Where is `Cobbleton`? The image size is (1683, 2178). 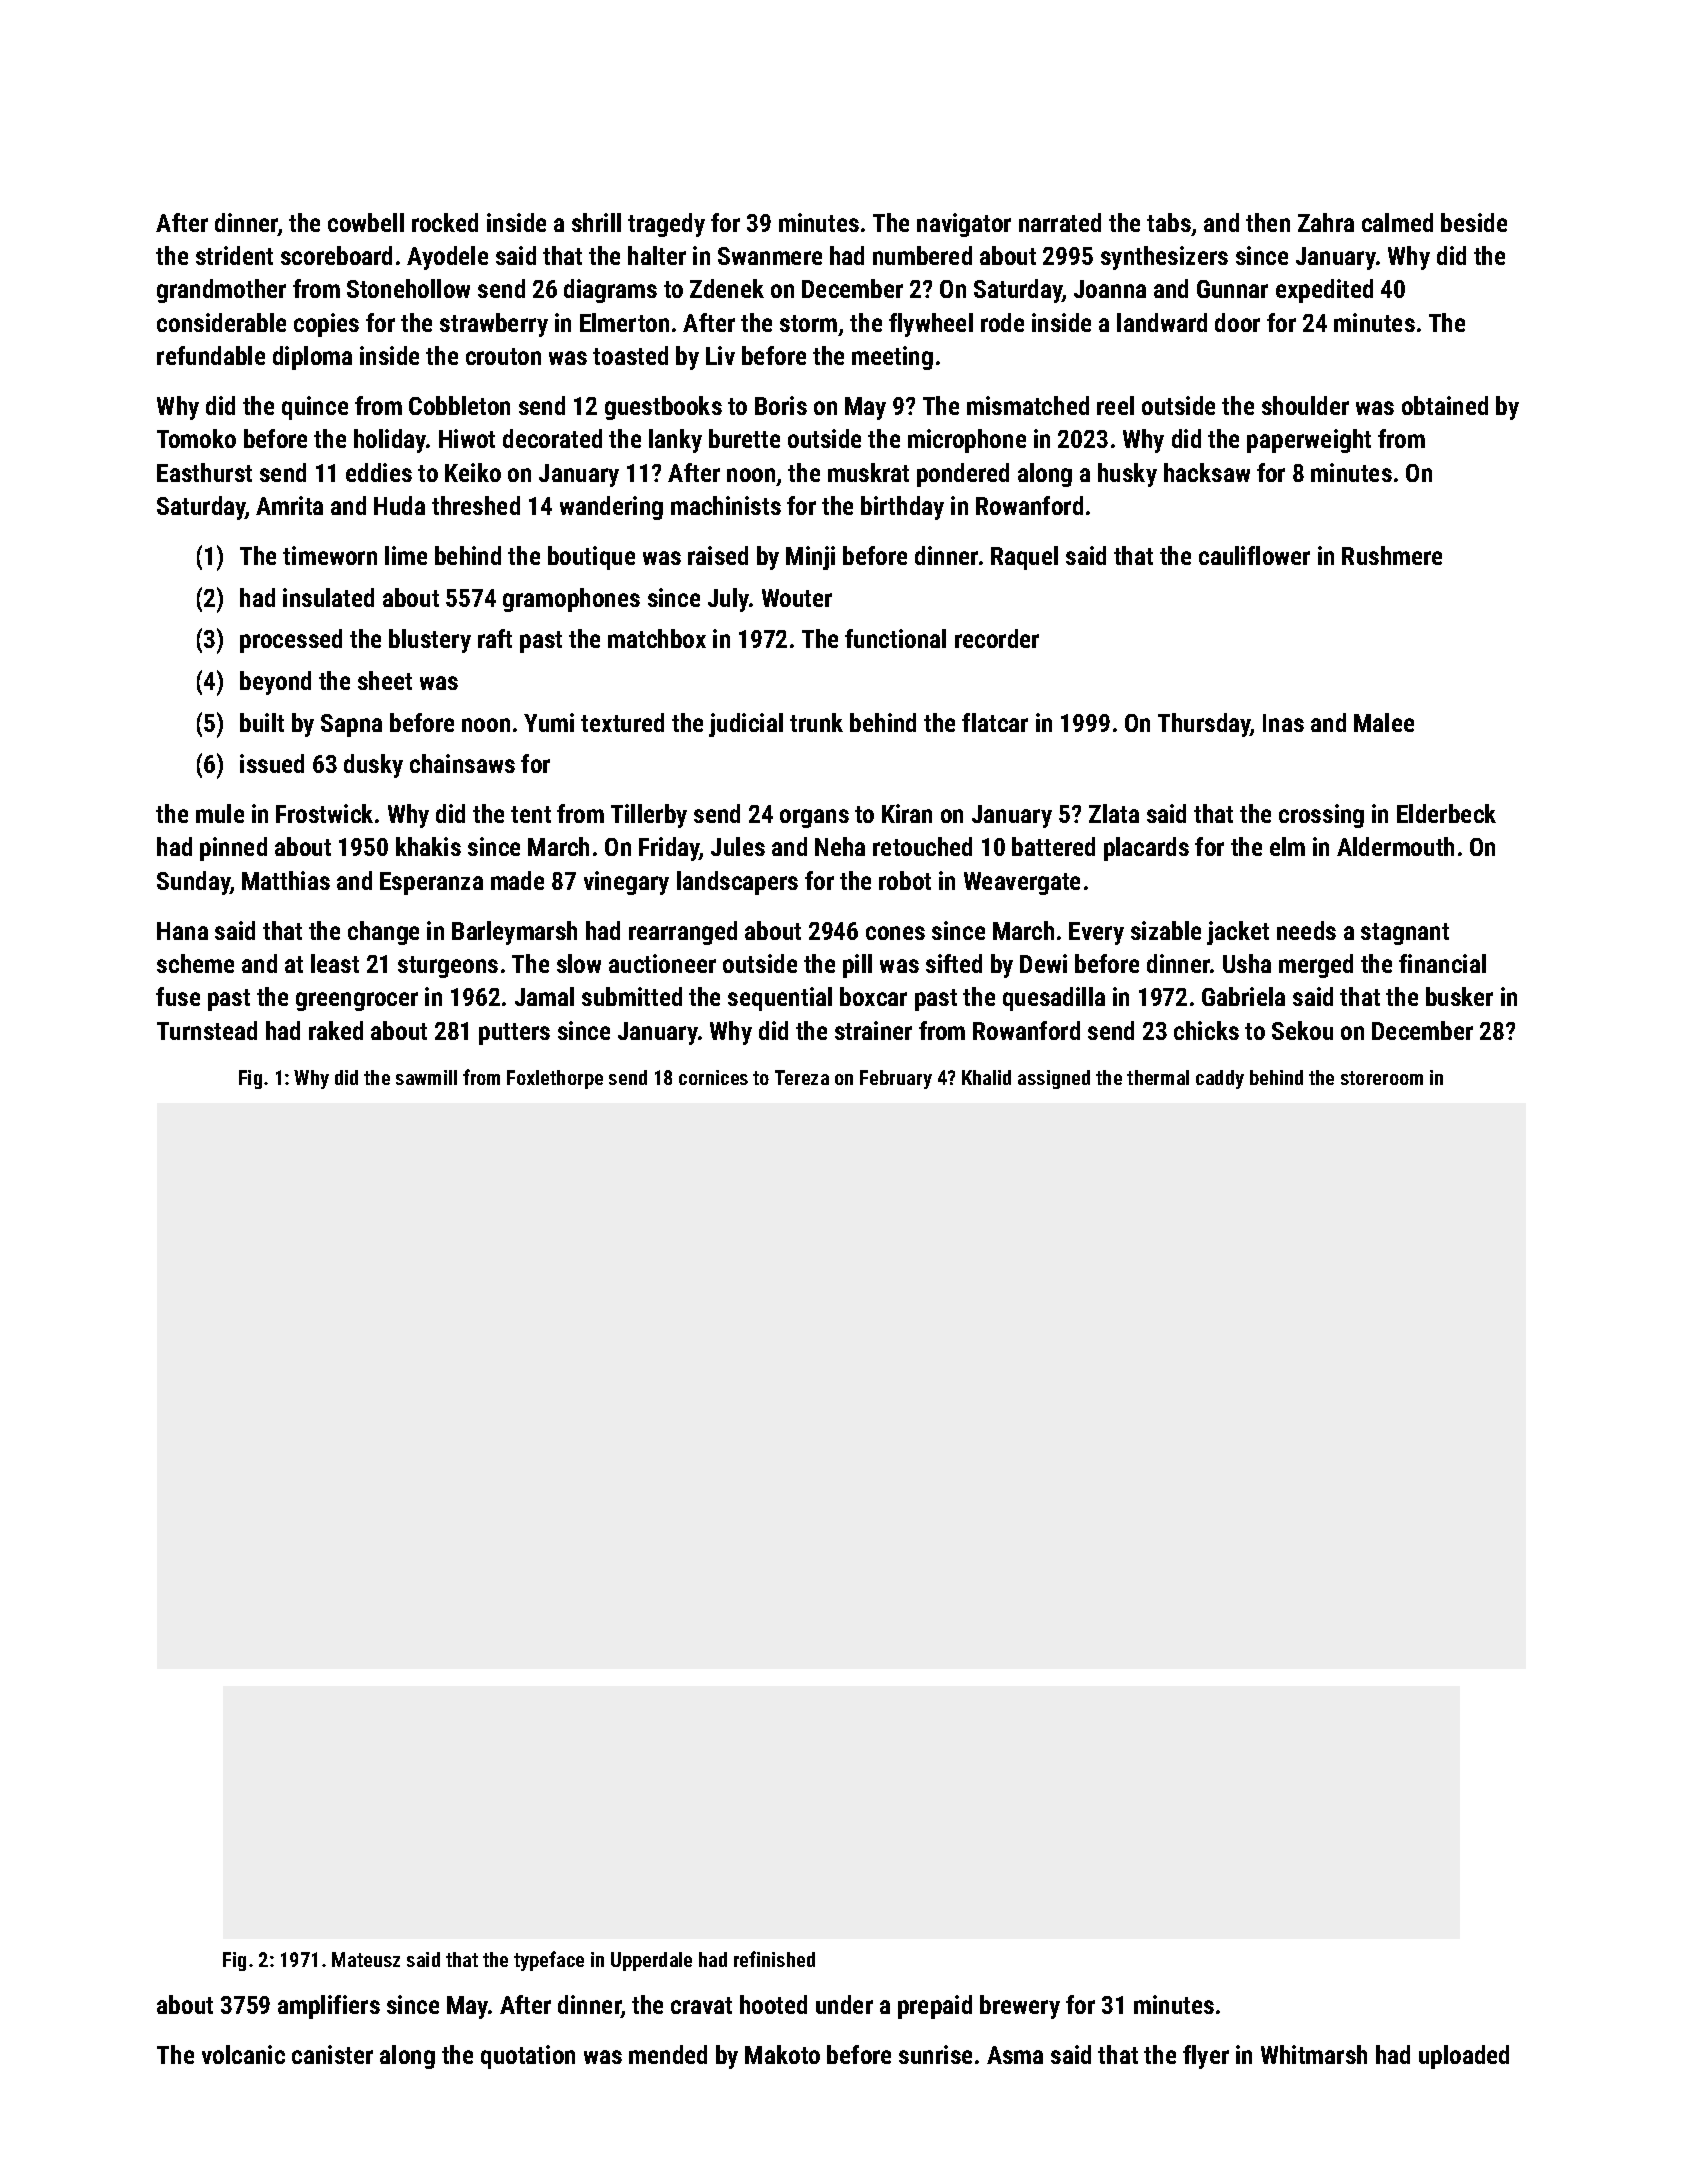
Cobbleton is located at coordinates (459, 405).
